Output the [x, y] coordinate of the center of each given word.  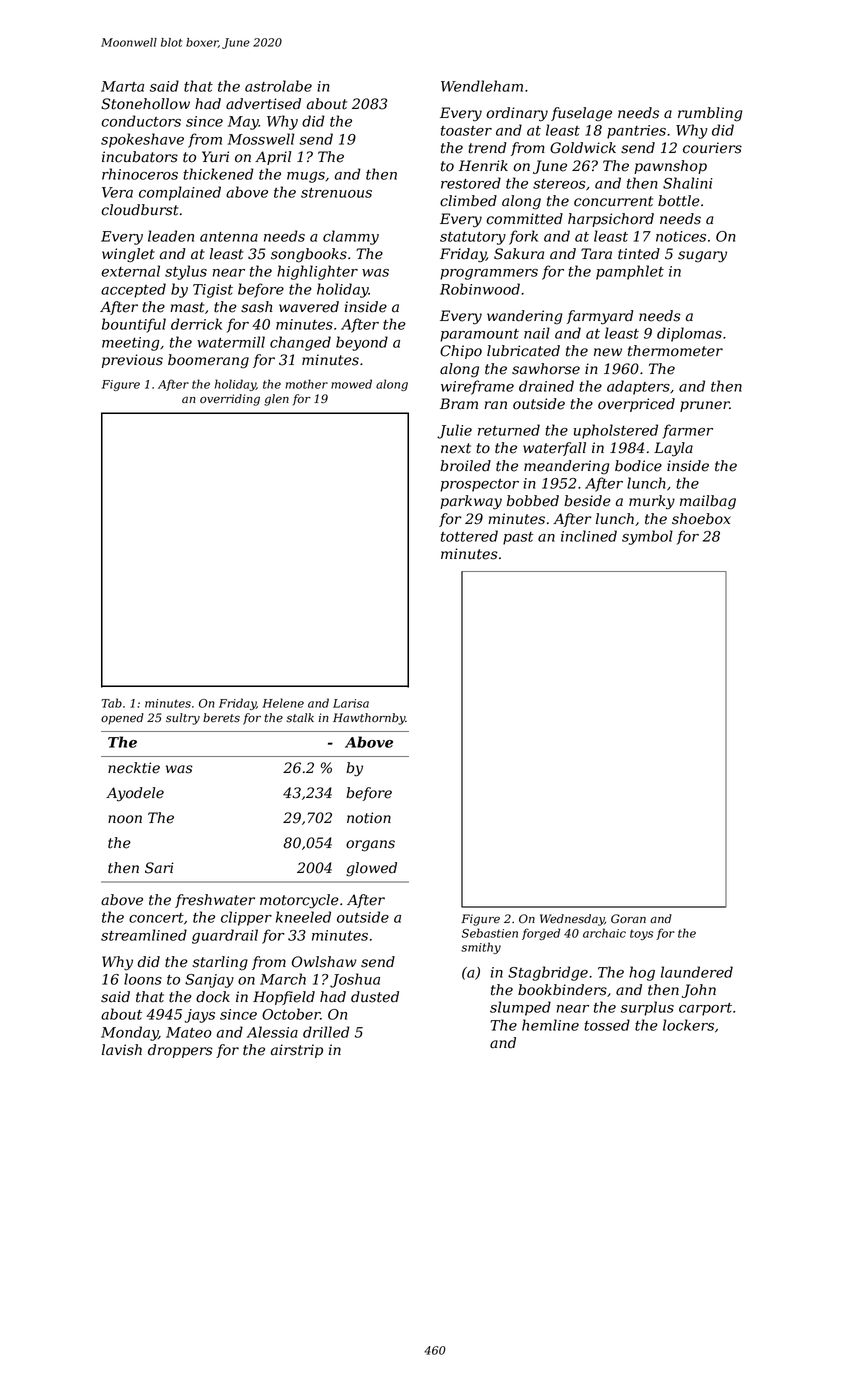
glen [276, 400]
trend [487, 148]
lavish [122, 1050]
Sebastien [490, 933]
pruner [705, 406]
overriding [230, 400]
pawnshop [670, 167]
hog [642, 973]
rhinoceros [140, 174]
